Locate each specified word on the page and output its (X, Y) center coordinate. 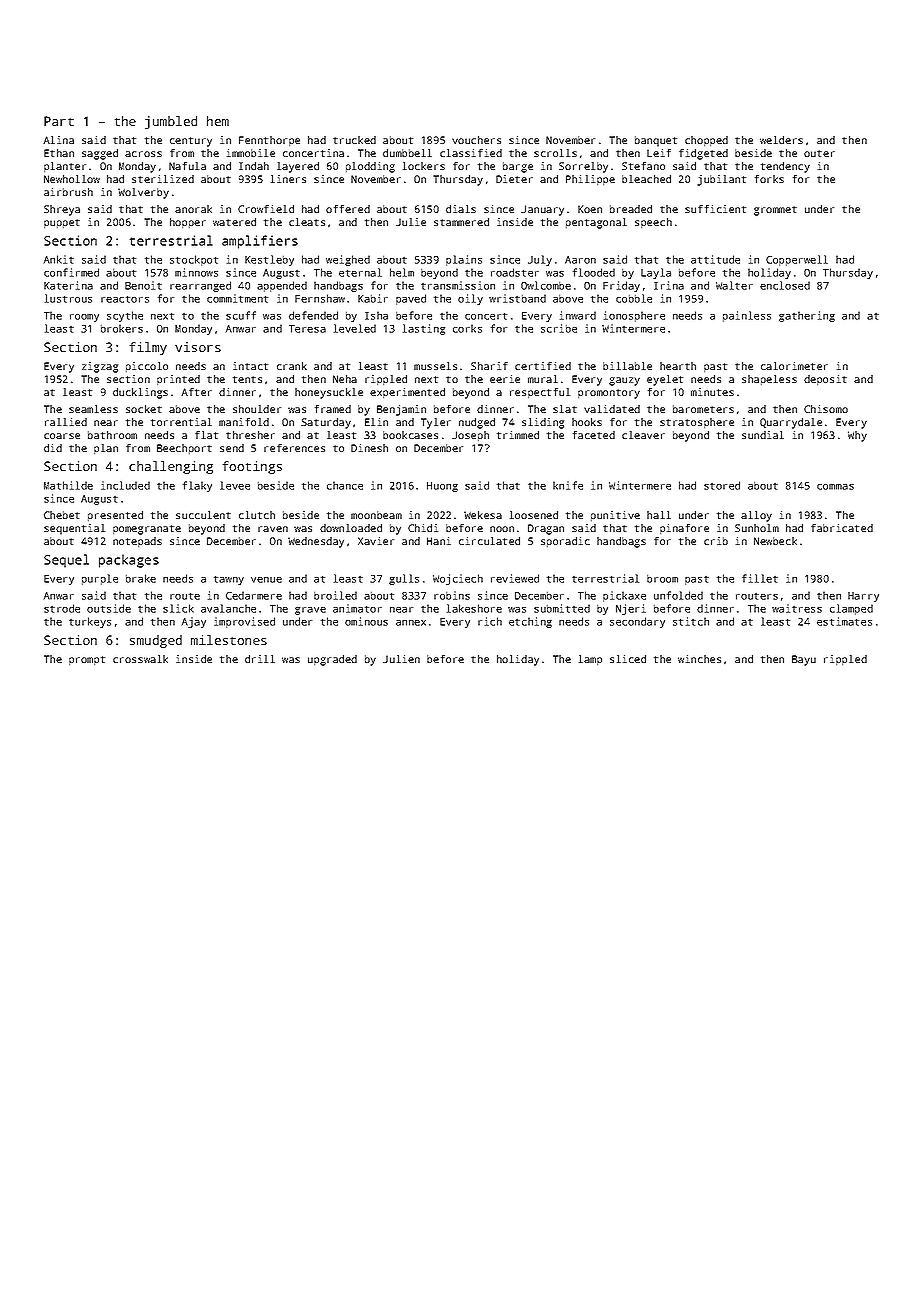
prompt (87, 660)
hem (218, 121)
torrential (181, 422)
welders (781, 140)
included (125, 485)
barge (518, 167)
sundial (763, 435)
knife (568, 485)
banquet (656, 141)
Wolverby (143, 193)
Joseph (470, 436)
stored (722, 485)
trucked (354, 140)
